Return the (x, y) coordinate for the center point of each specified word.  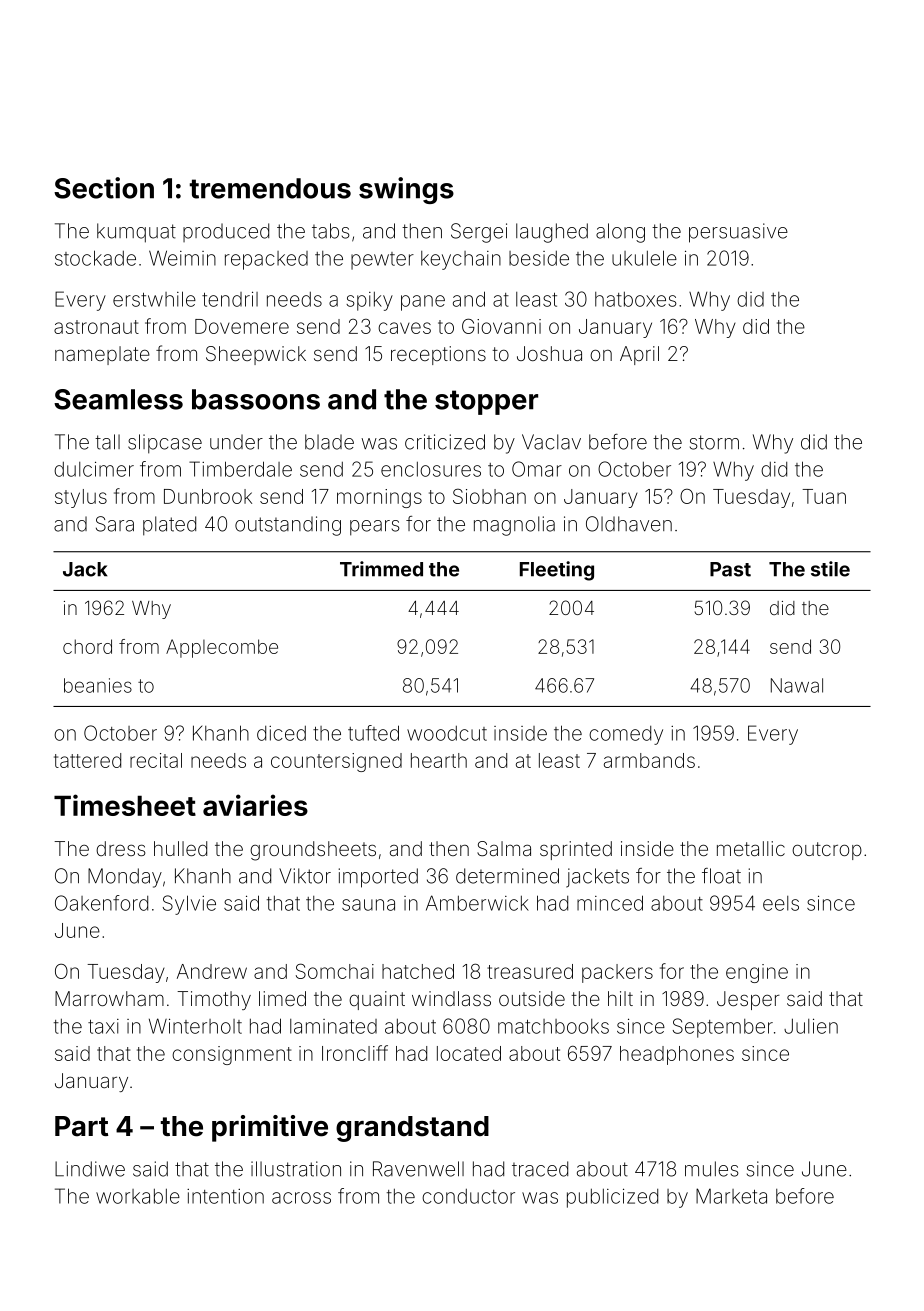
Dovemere (242, 326)
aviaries (255, 805)
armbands (649, 760)
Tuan (824, 496)
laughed (552, 233)
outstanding (288, 526)
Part (81, 1126)
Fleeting (557, 571)
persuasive (738, 233)
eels (781, 903)
